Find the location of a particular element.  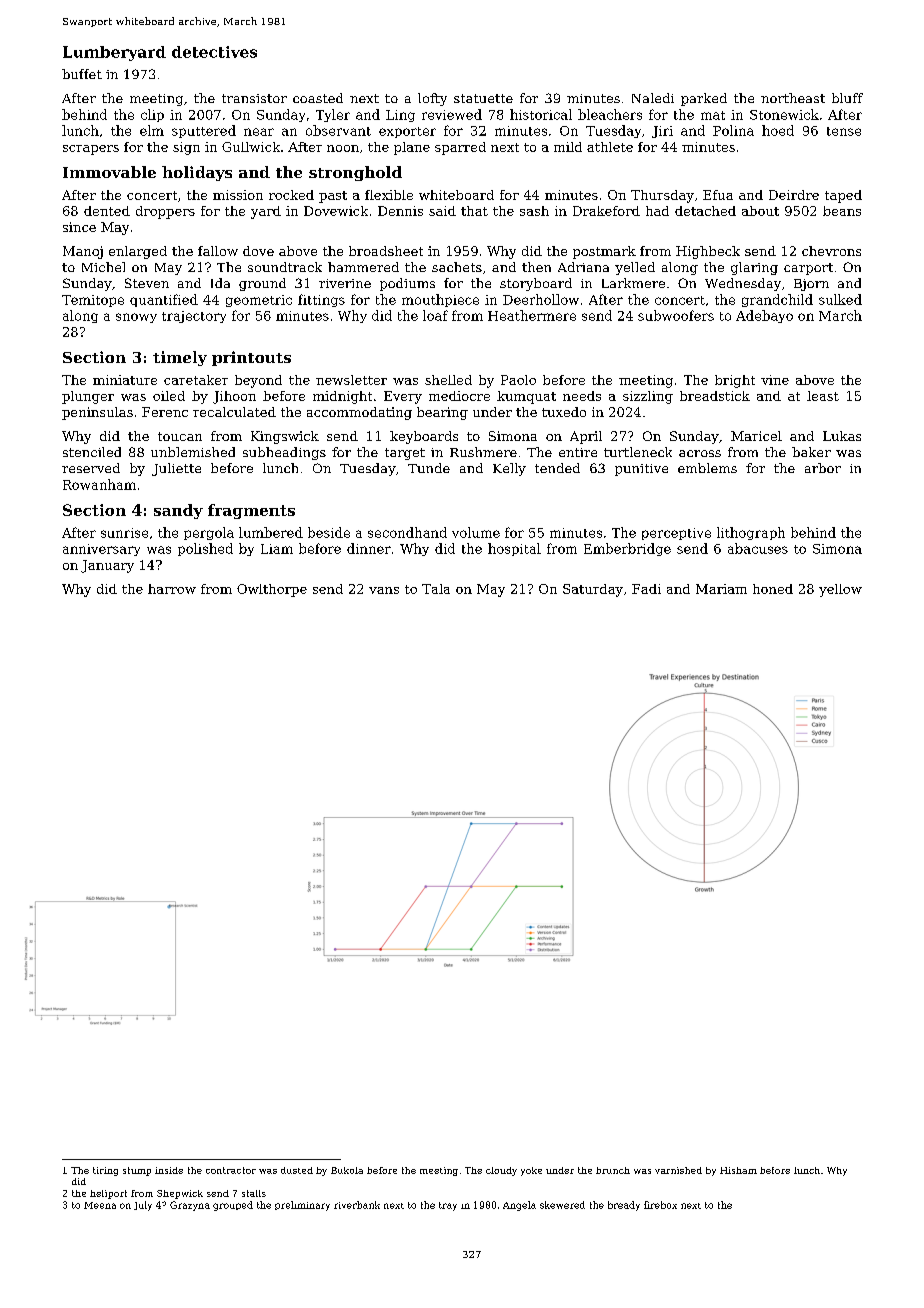

northeast is located at coordinates (793, 98).
